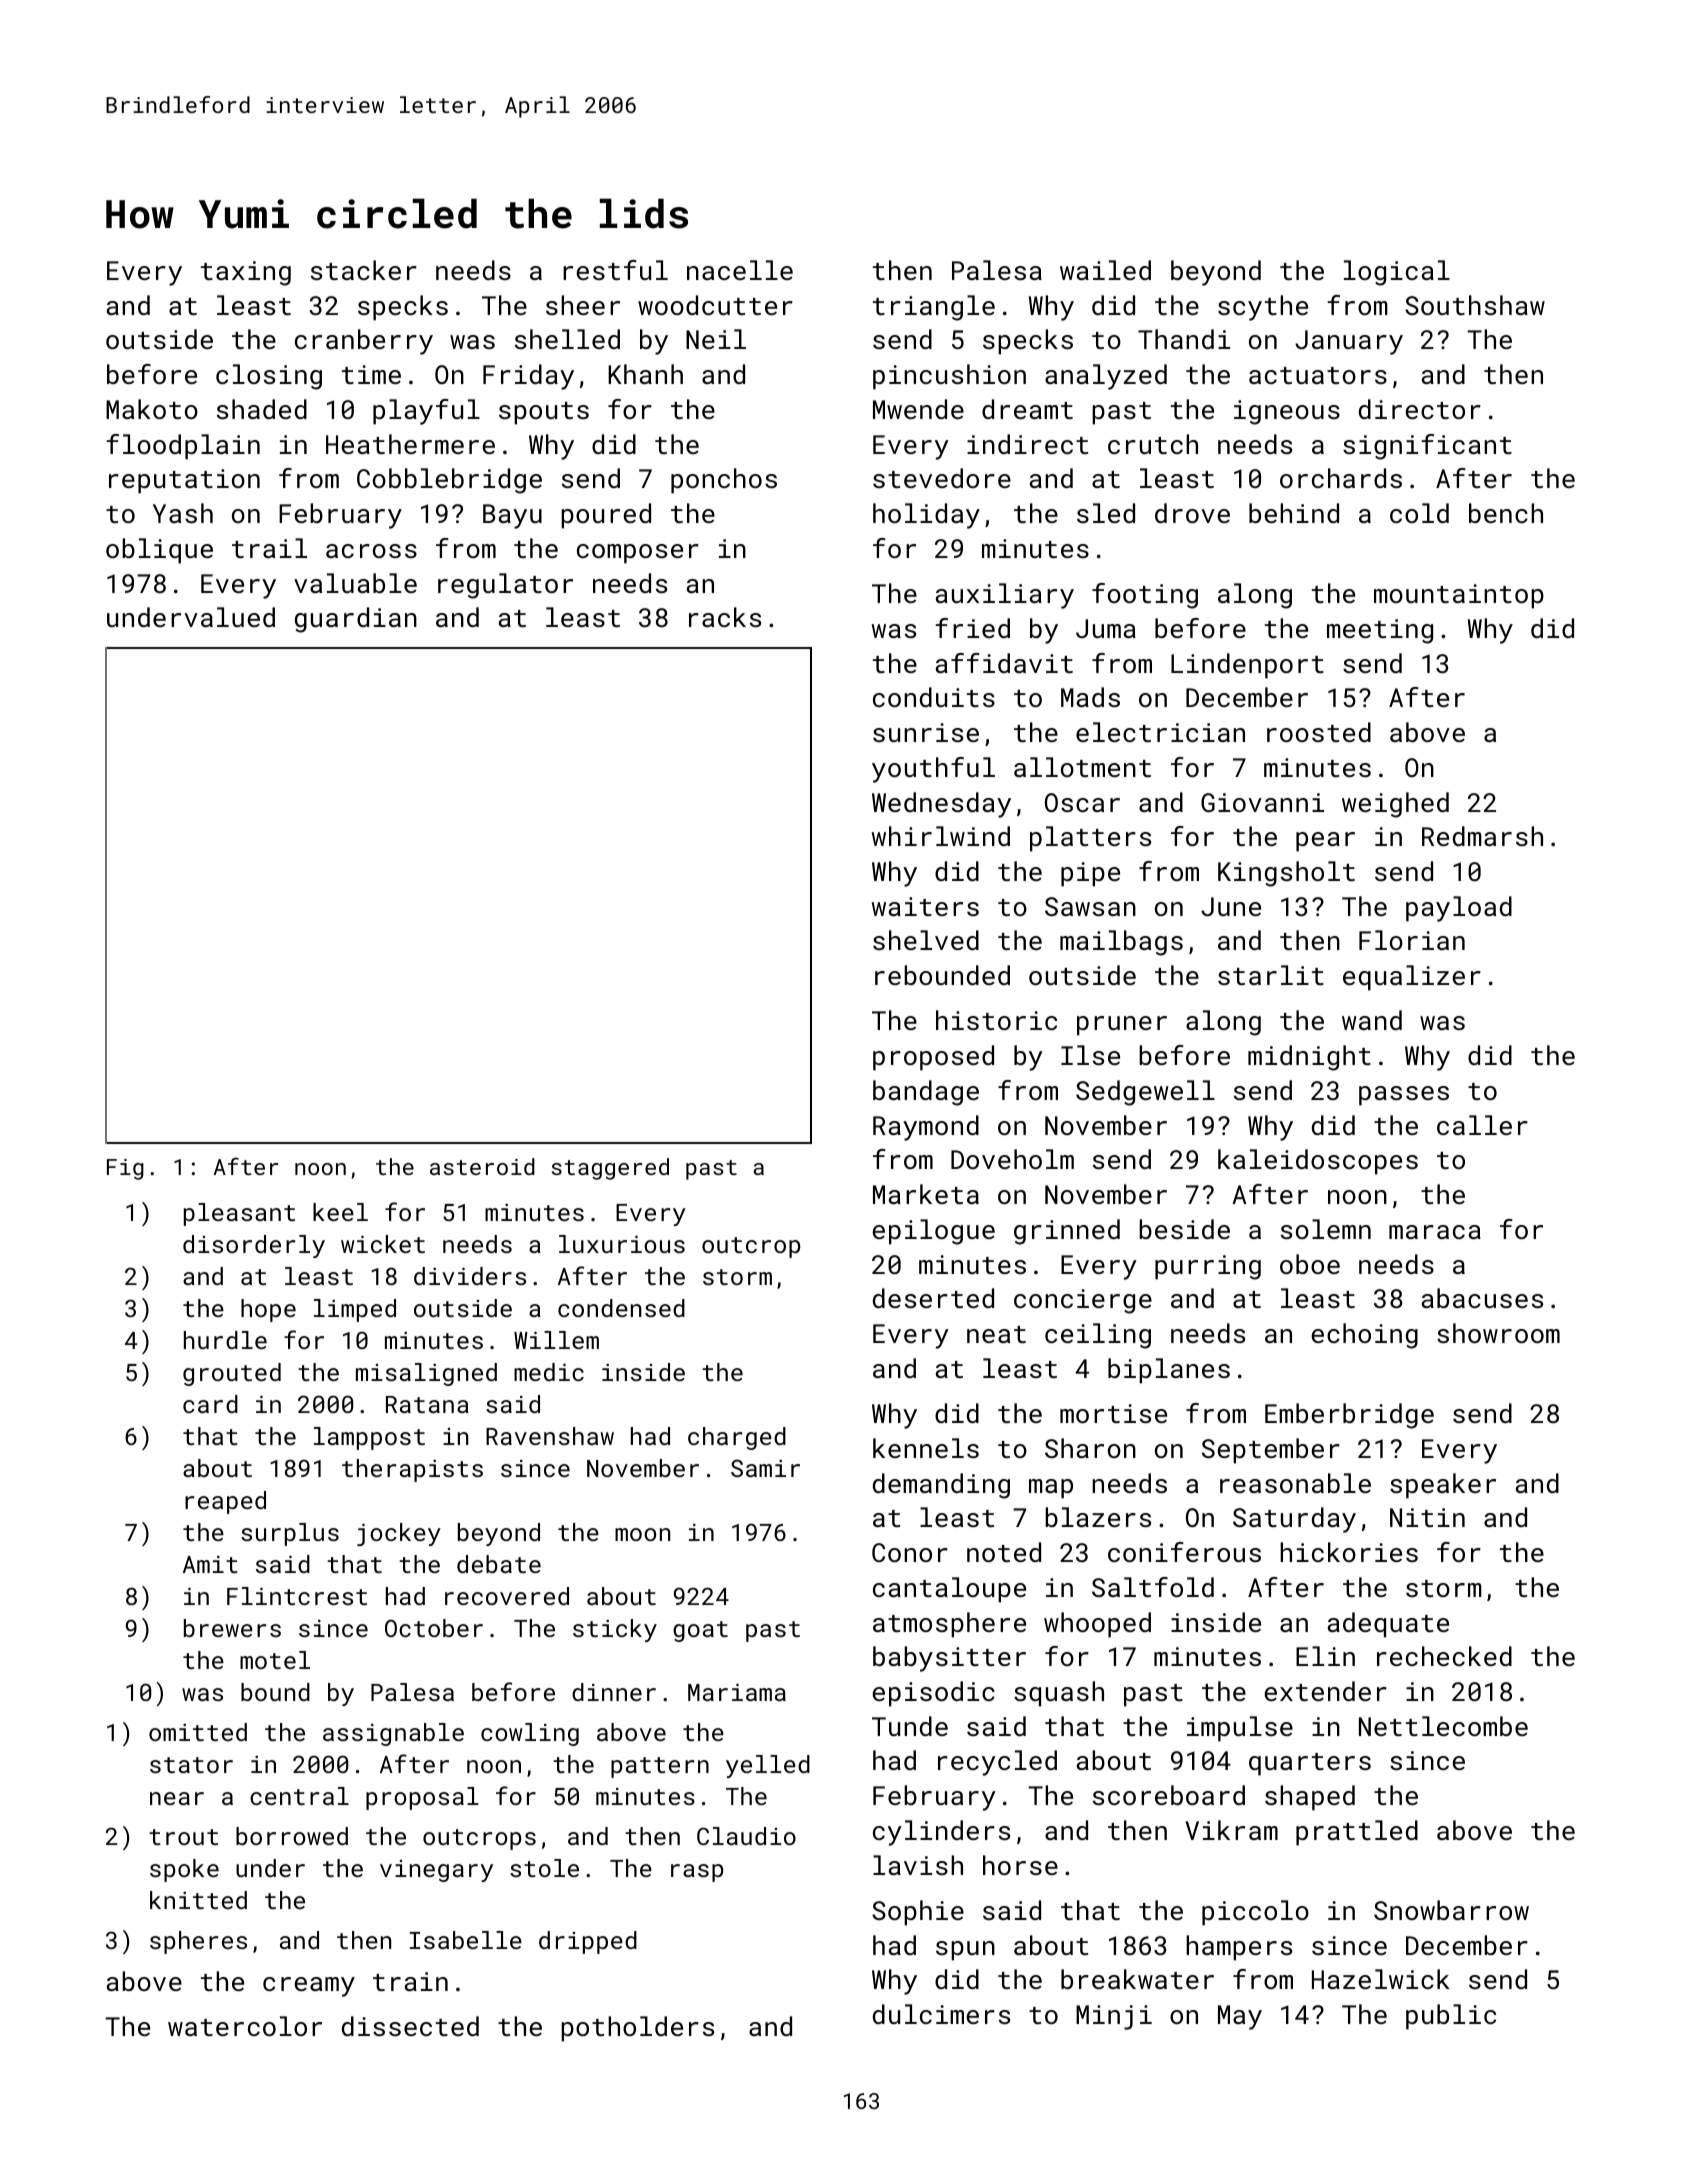  Describe the element at coordinates (926, 940) in the screenshot. I see `shelved` at that location.
